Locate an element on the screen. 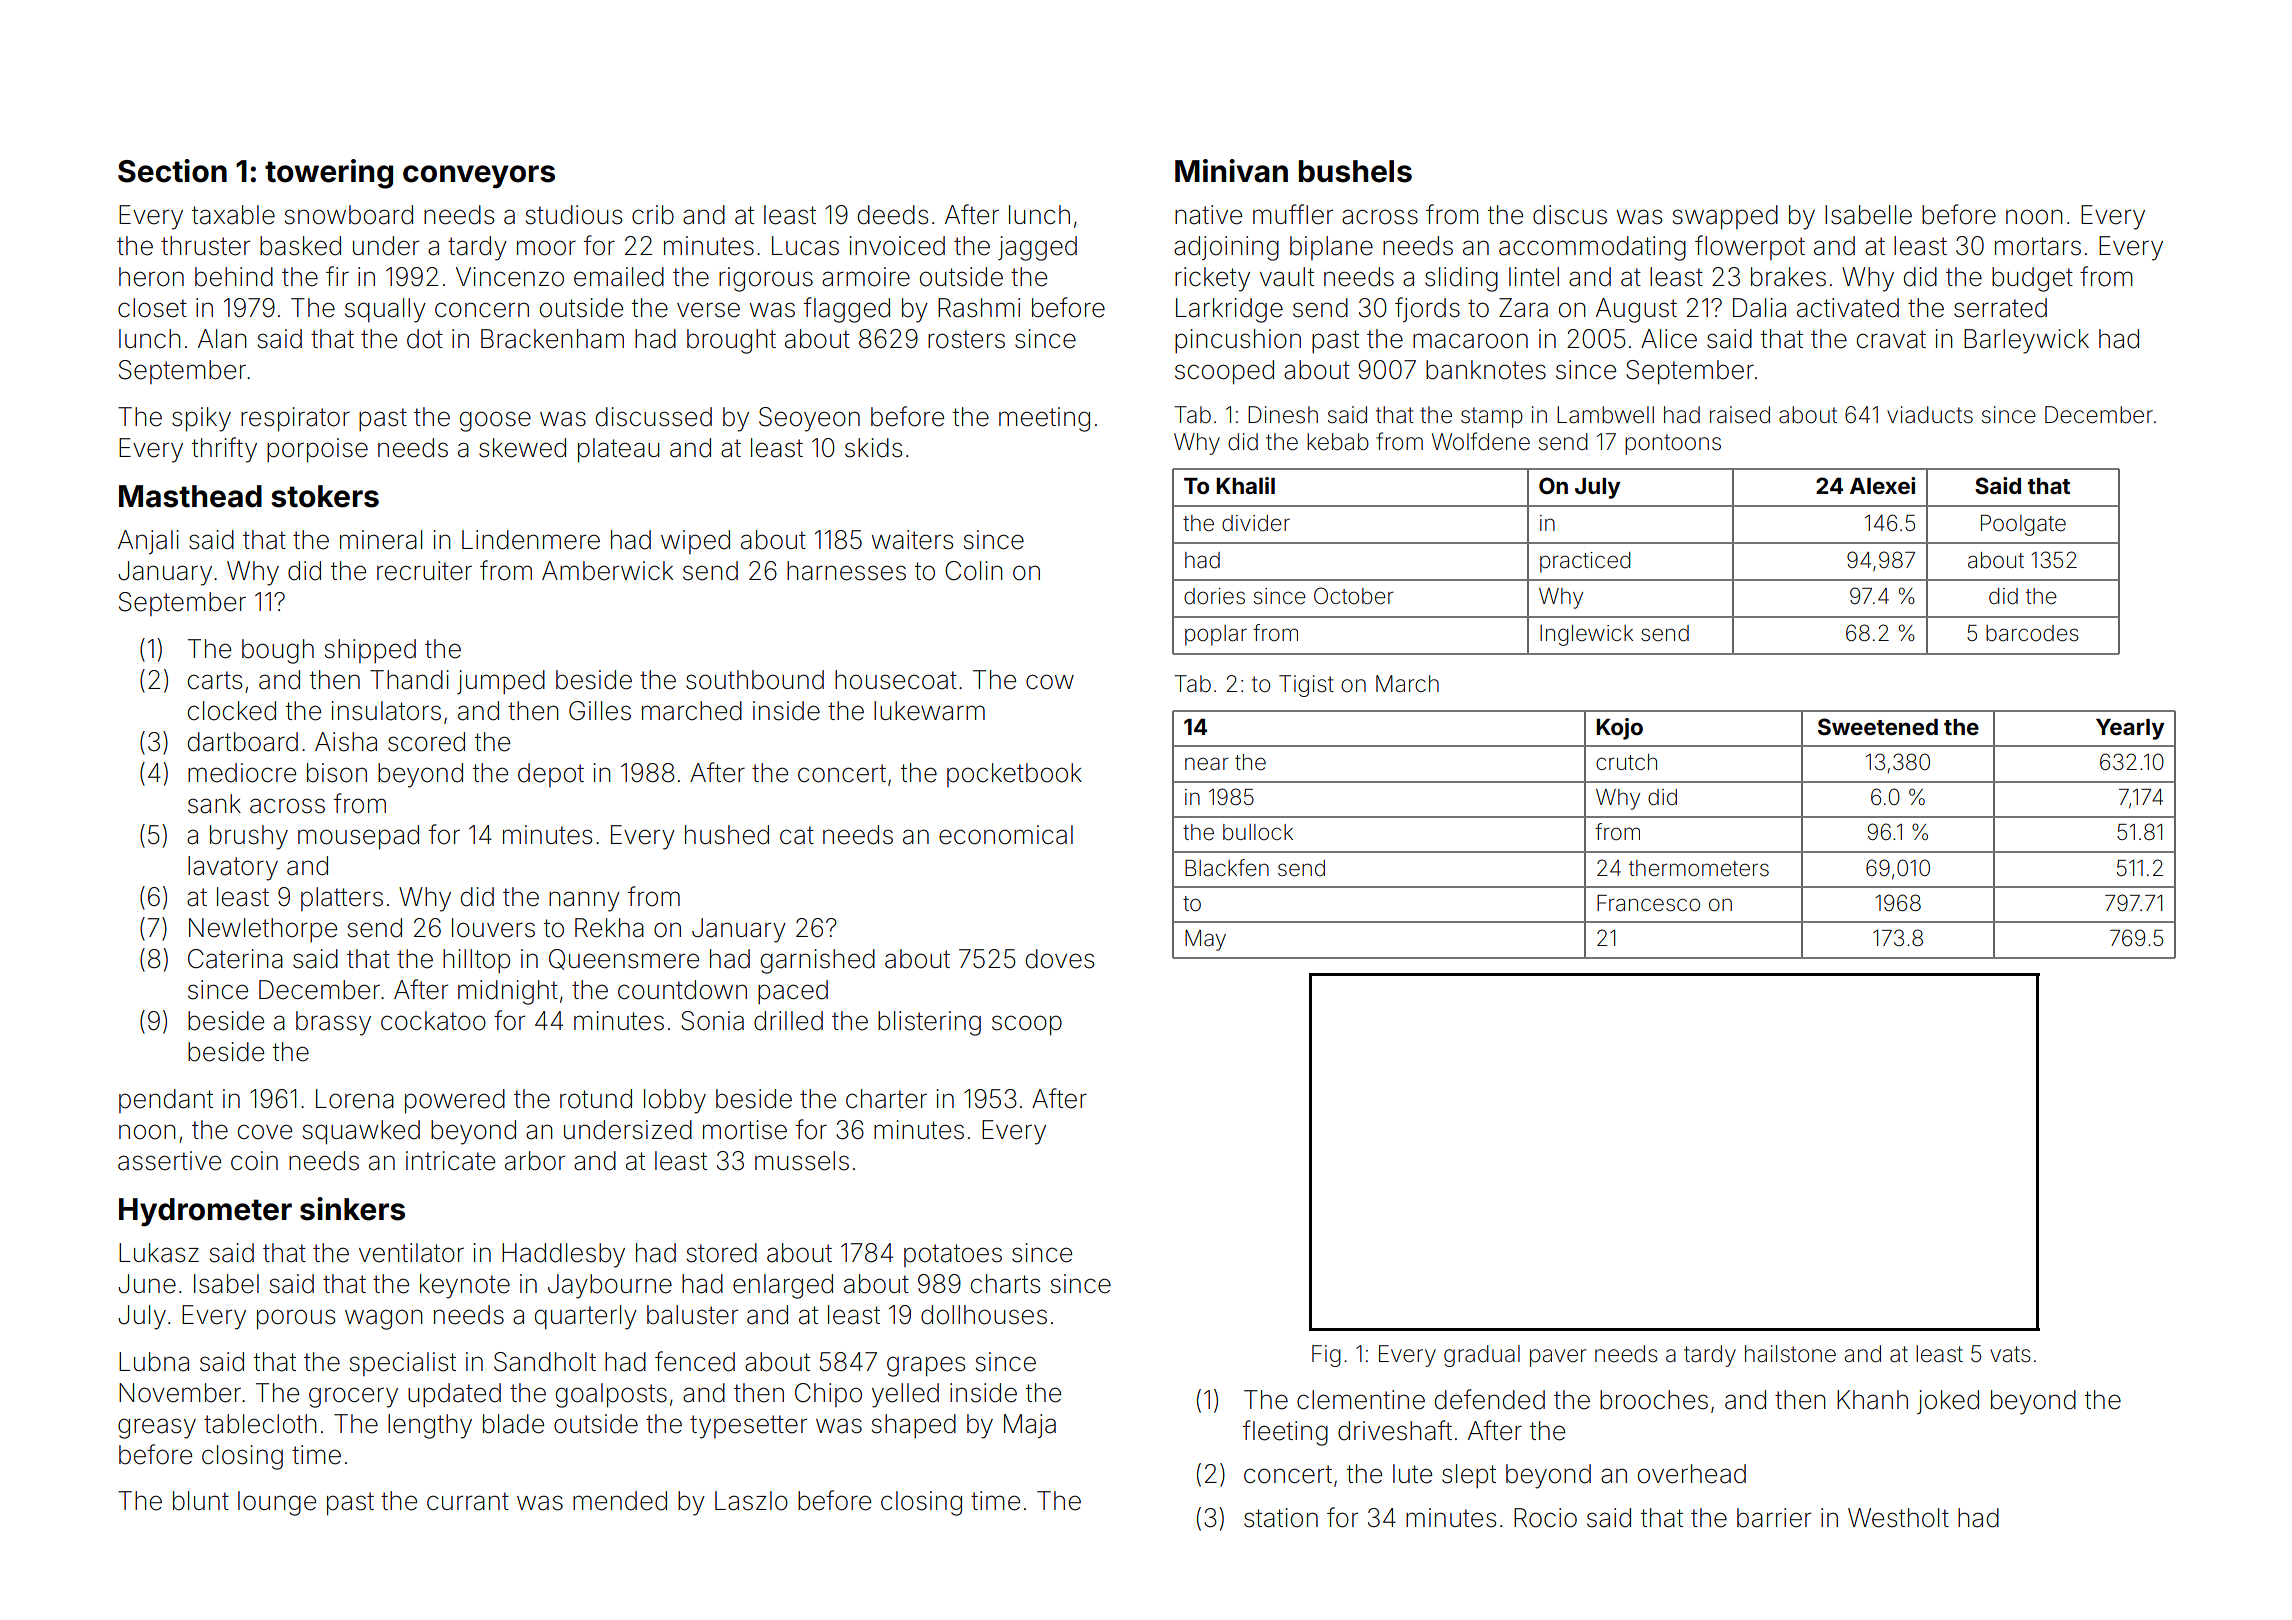 The image size is (2292, 1620). lounge is located at coordinates (277, 1503).
